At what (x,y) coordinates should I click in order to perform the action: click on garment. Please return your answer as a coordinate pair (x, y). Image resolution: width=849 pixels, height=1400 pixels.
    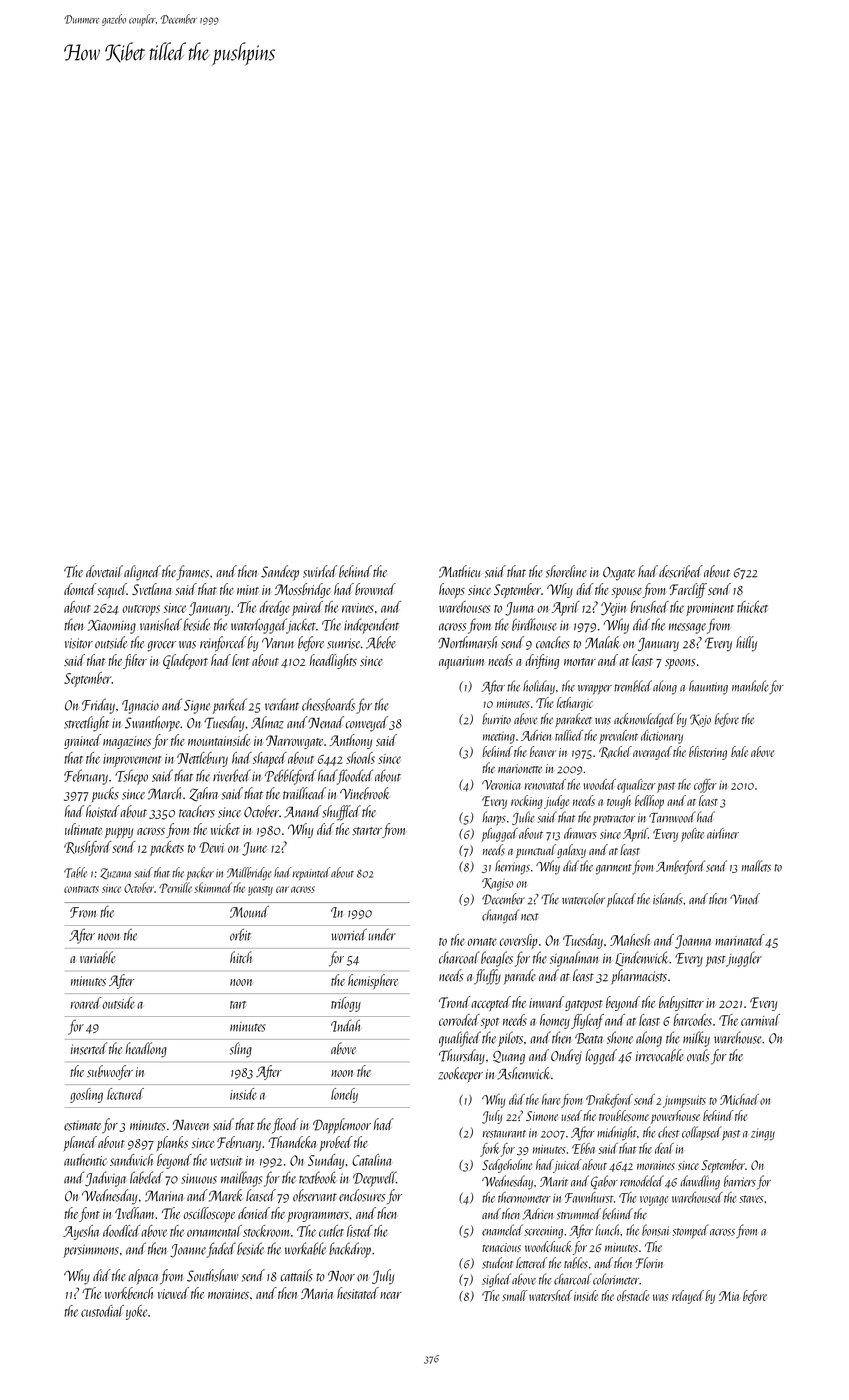
    Looking at the image, I should click on (614, 869).
